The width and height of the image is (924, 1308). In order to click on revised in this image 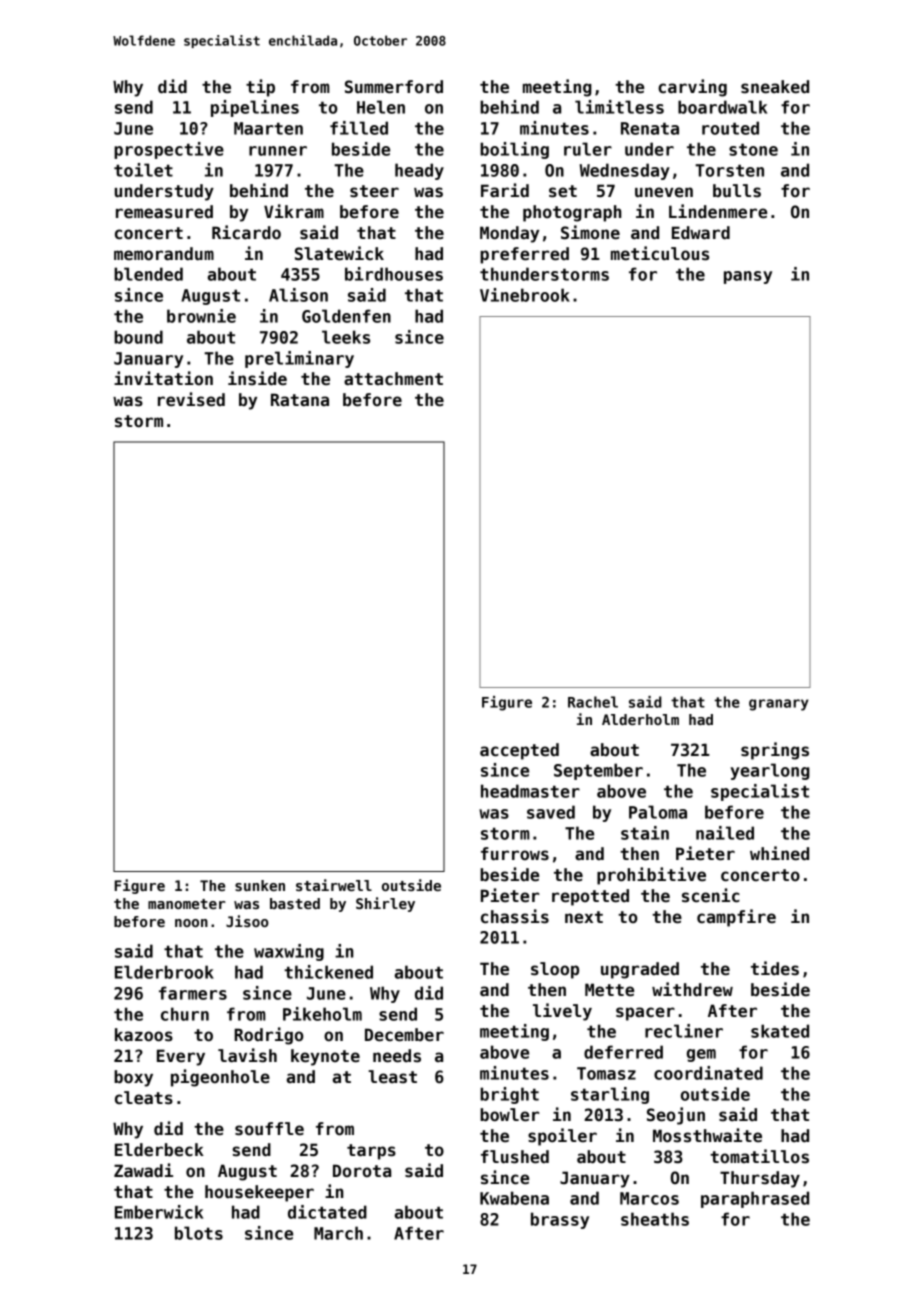, I will do `click(191, 399)`.
